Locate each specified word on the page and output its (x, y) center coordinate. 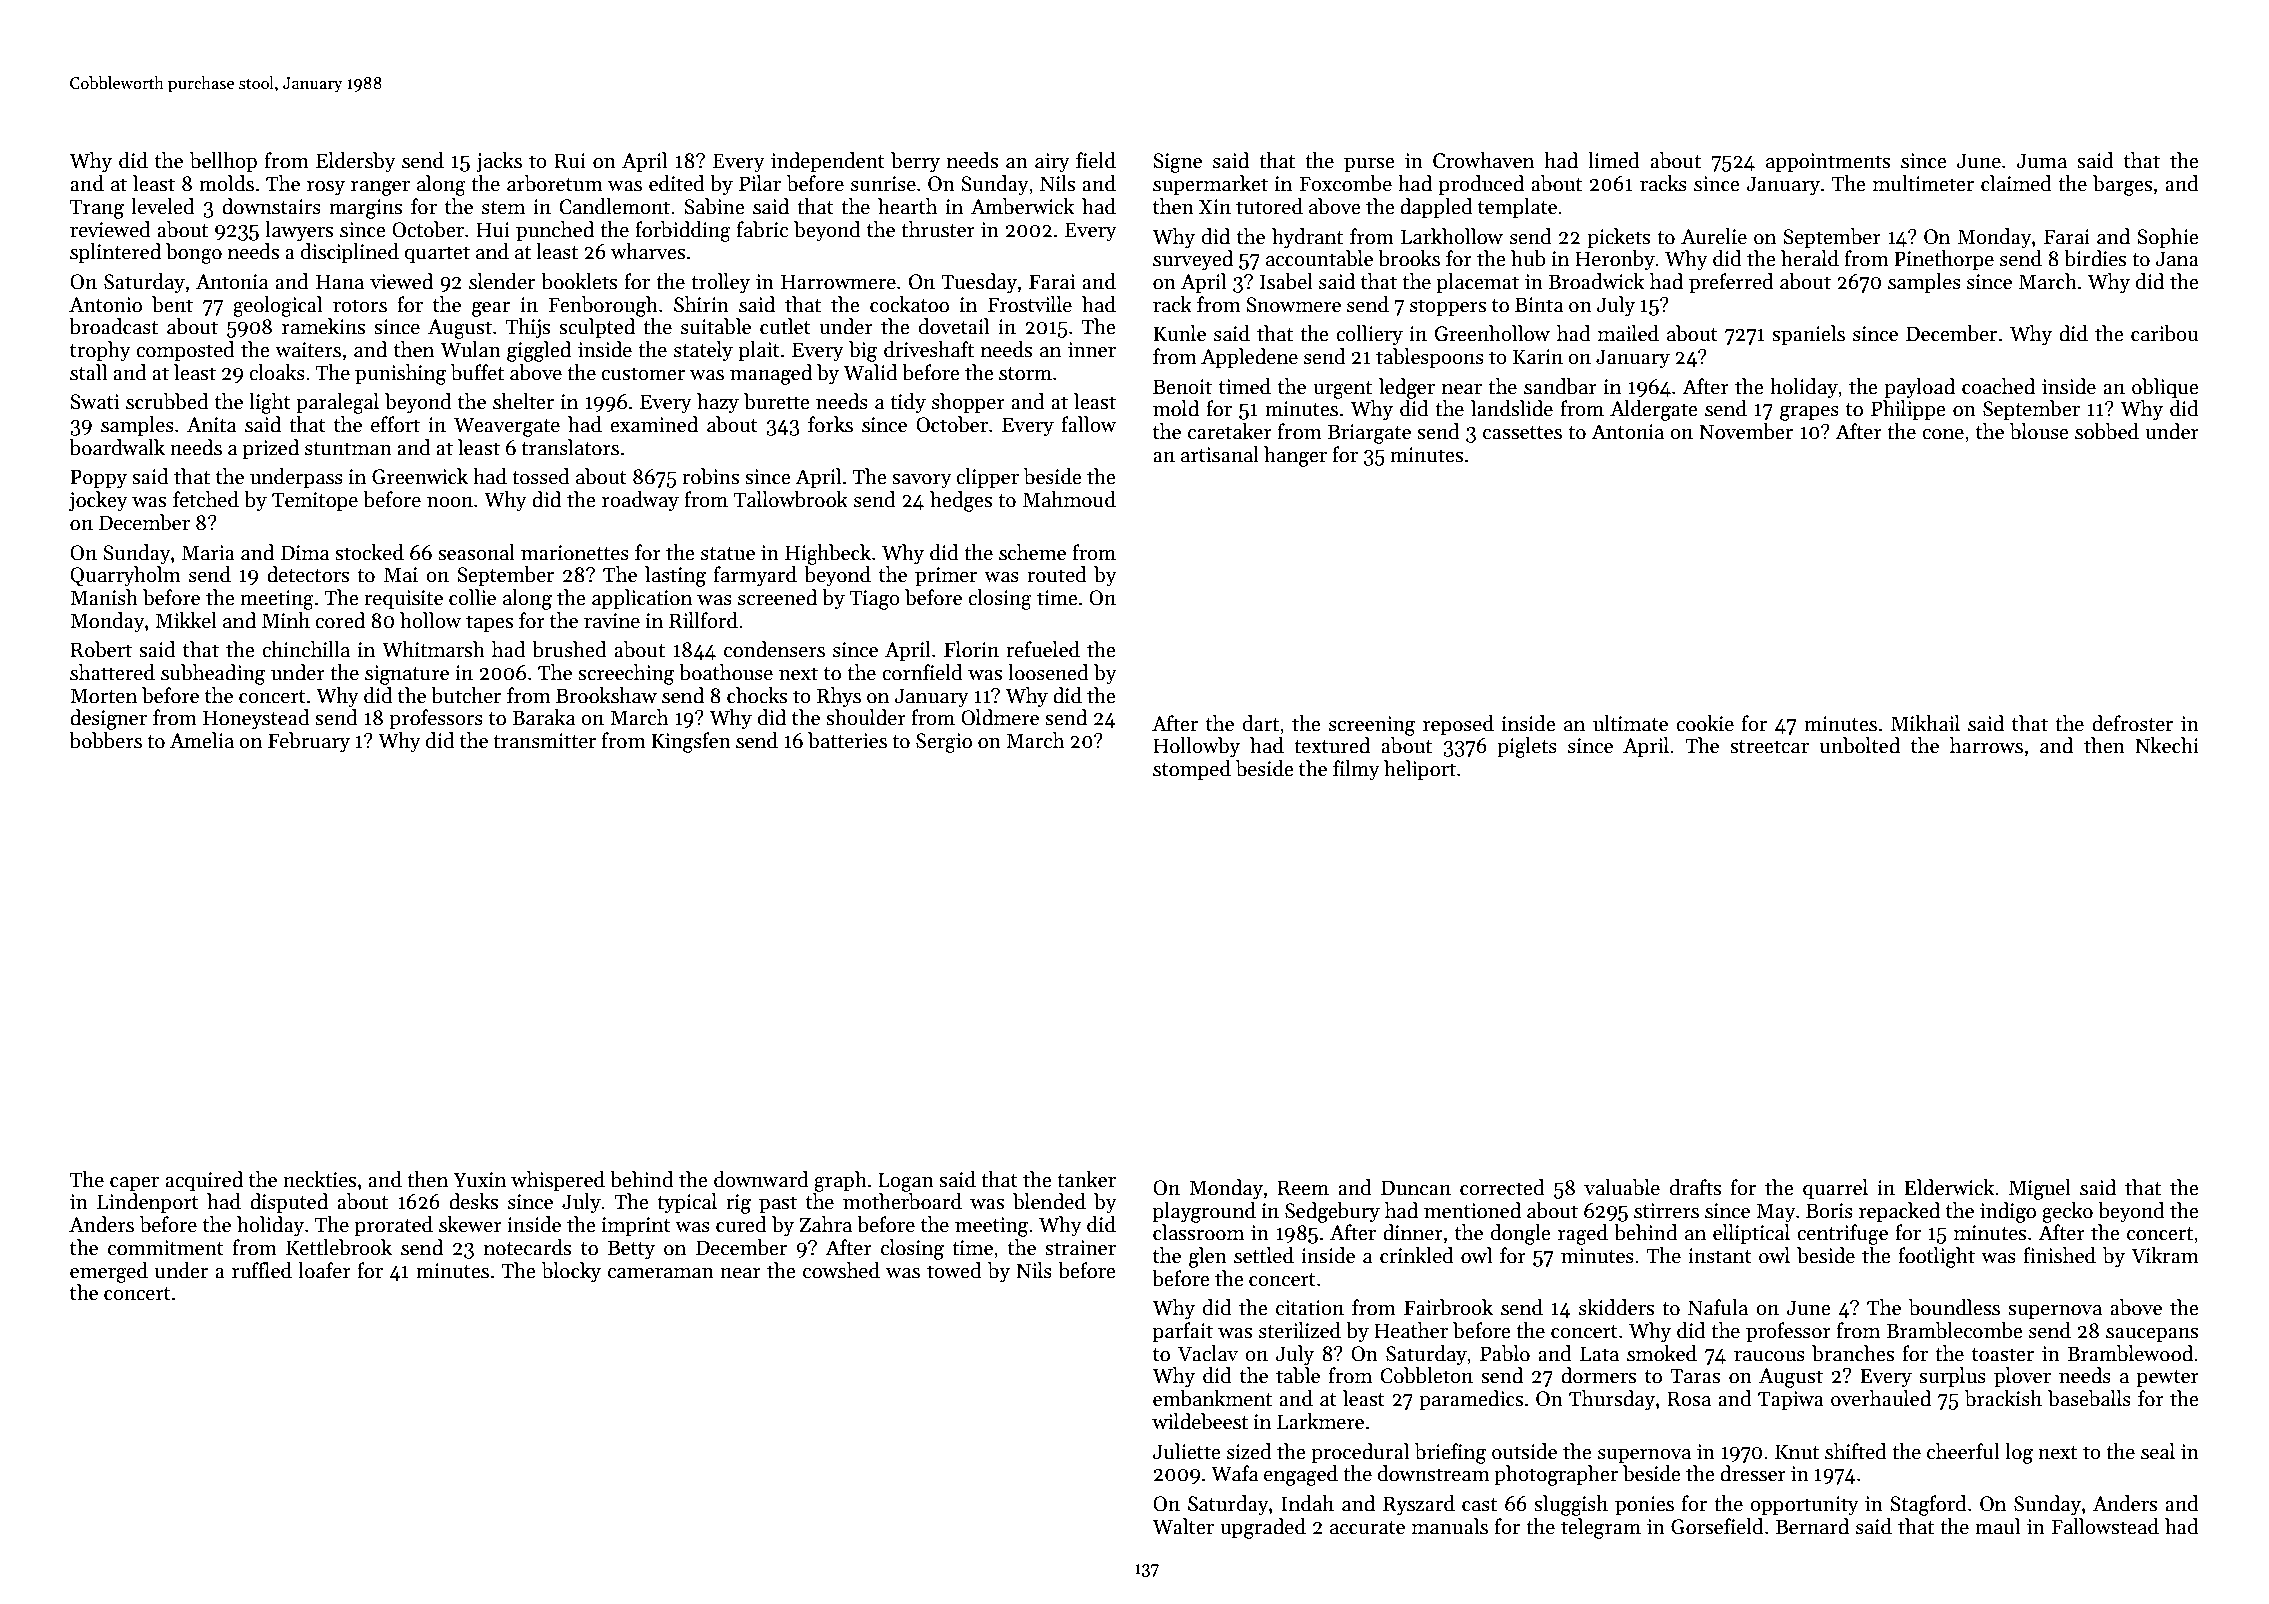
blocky (571, 1272)
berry (915, 162)
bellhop (223, 162)
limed (1614, 160)
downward (761, 1179)
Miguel (2040, 1189)
